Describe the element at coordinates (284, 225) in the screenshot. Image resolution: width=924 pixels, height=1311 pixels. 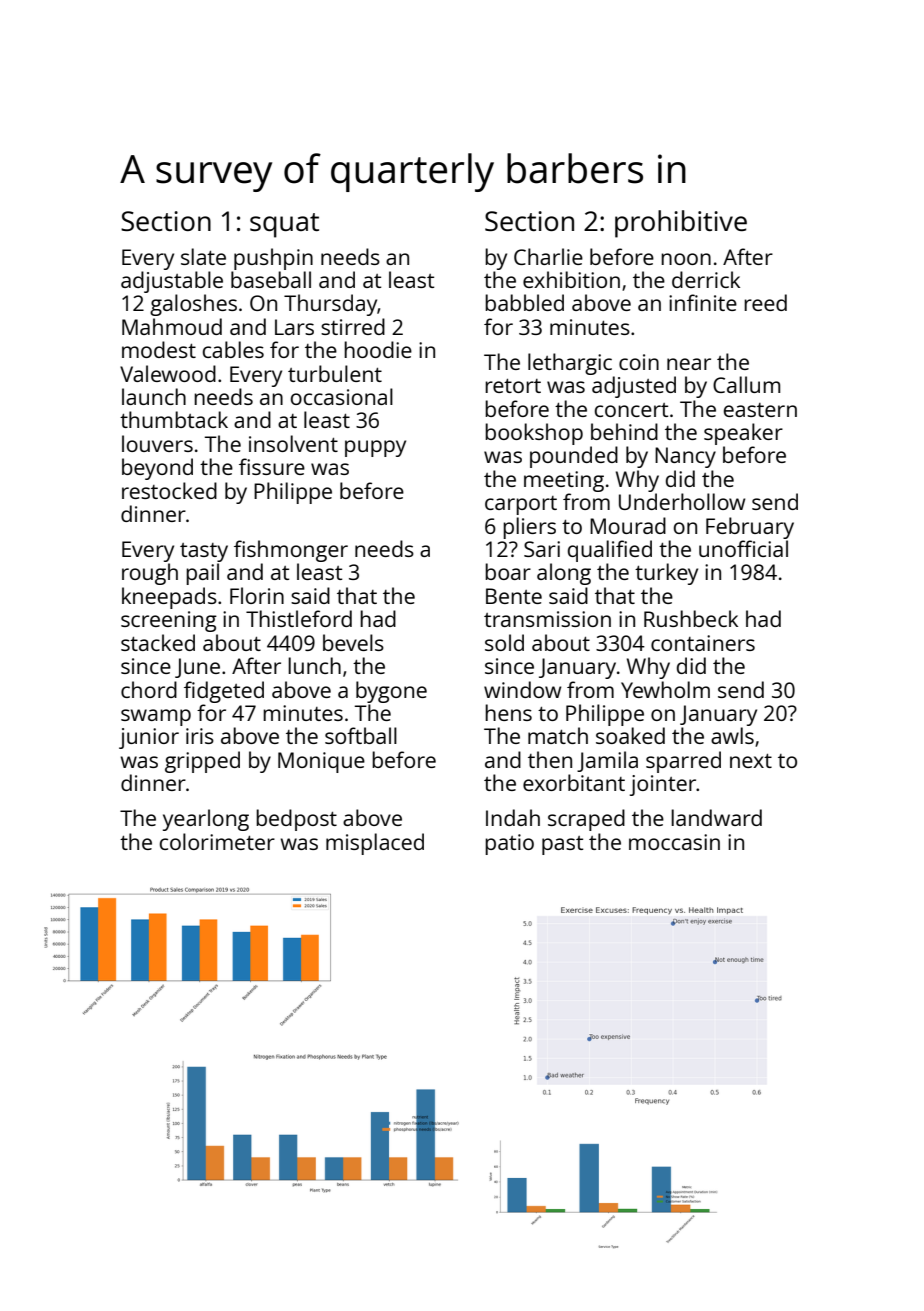
I see `squat` at that location.
